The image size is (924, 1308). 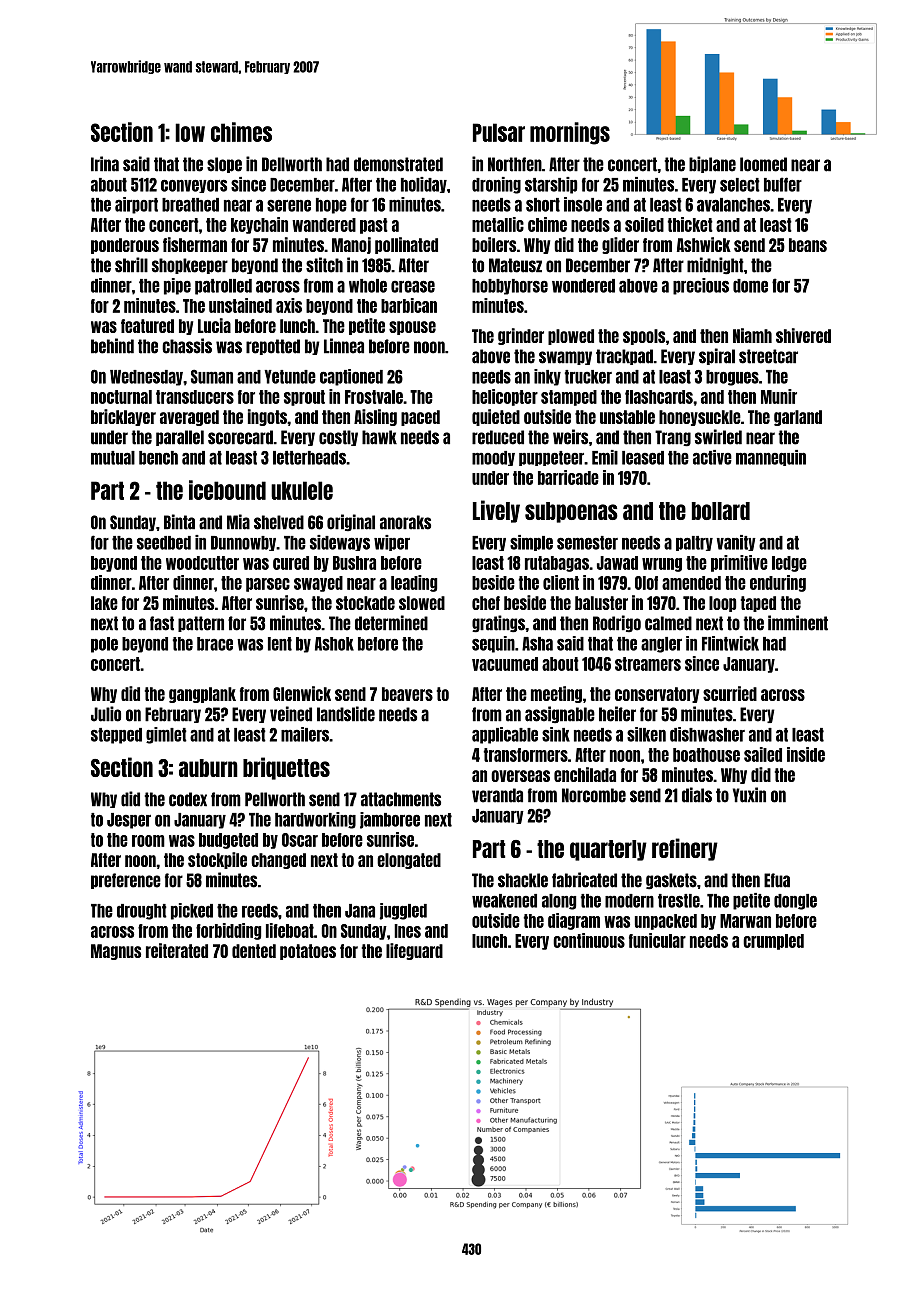 I want to click on hope, so click(x=331, y=206).
